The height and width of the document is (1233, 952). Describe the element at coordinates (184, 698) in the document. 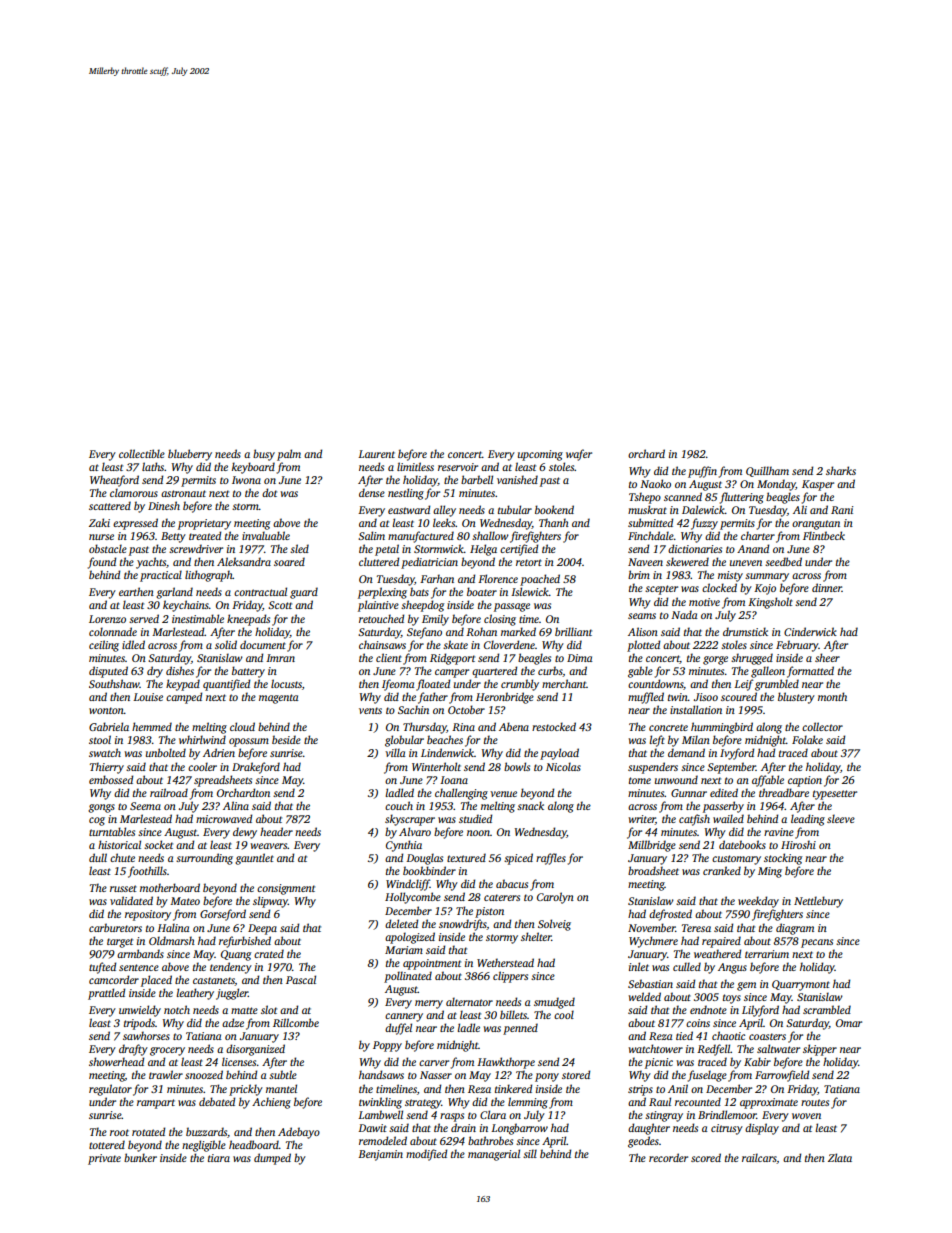

I see `camped` at that location.
